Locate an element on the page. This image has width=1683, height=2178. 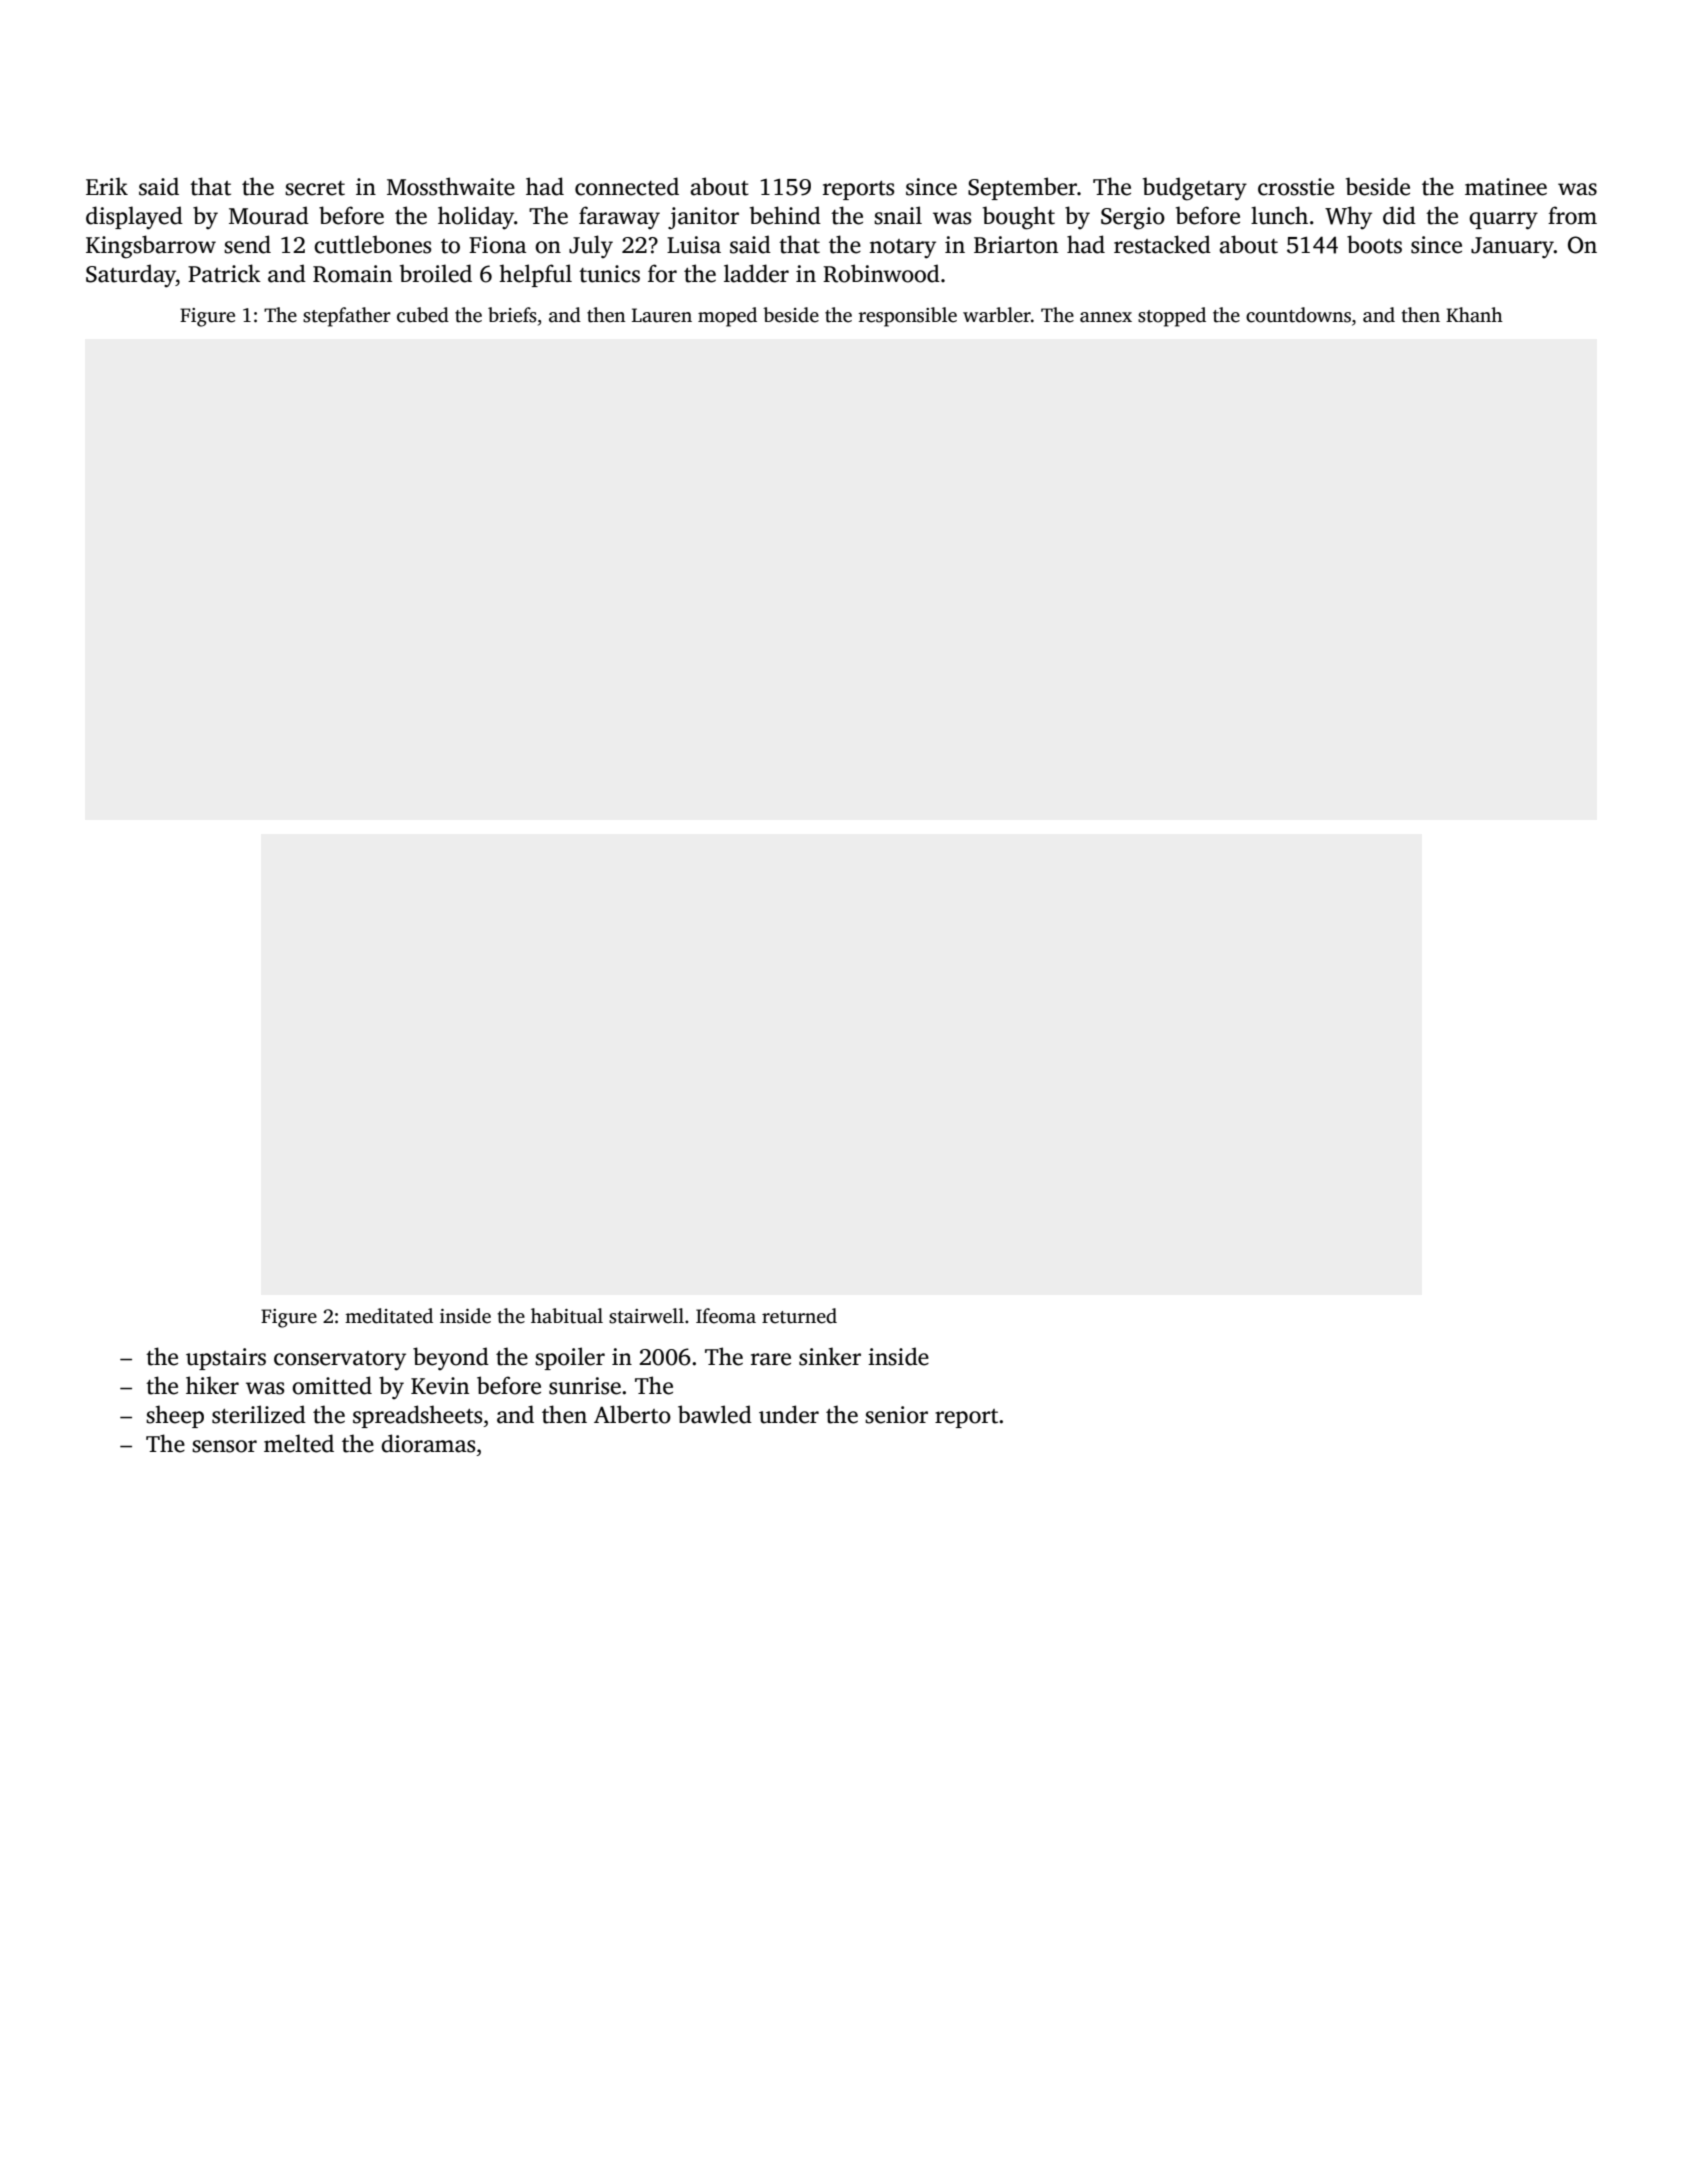
boots is located at coordinates (1374, 244).
